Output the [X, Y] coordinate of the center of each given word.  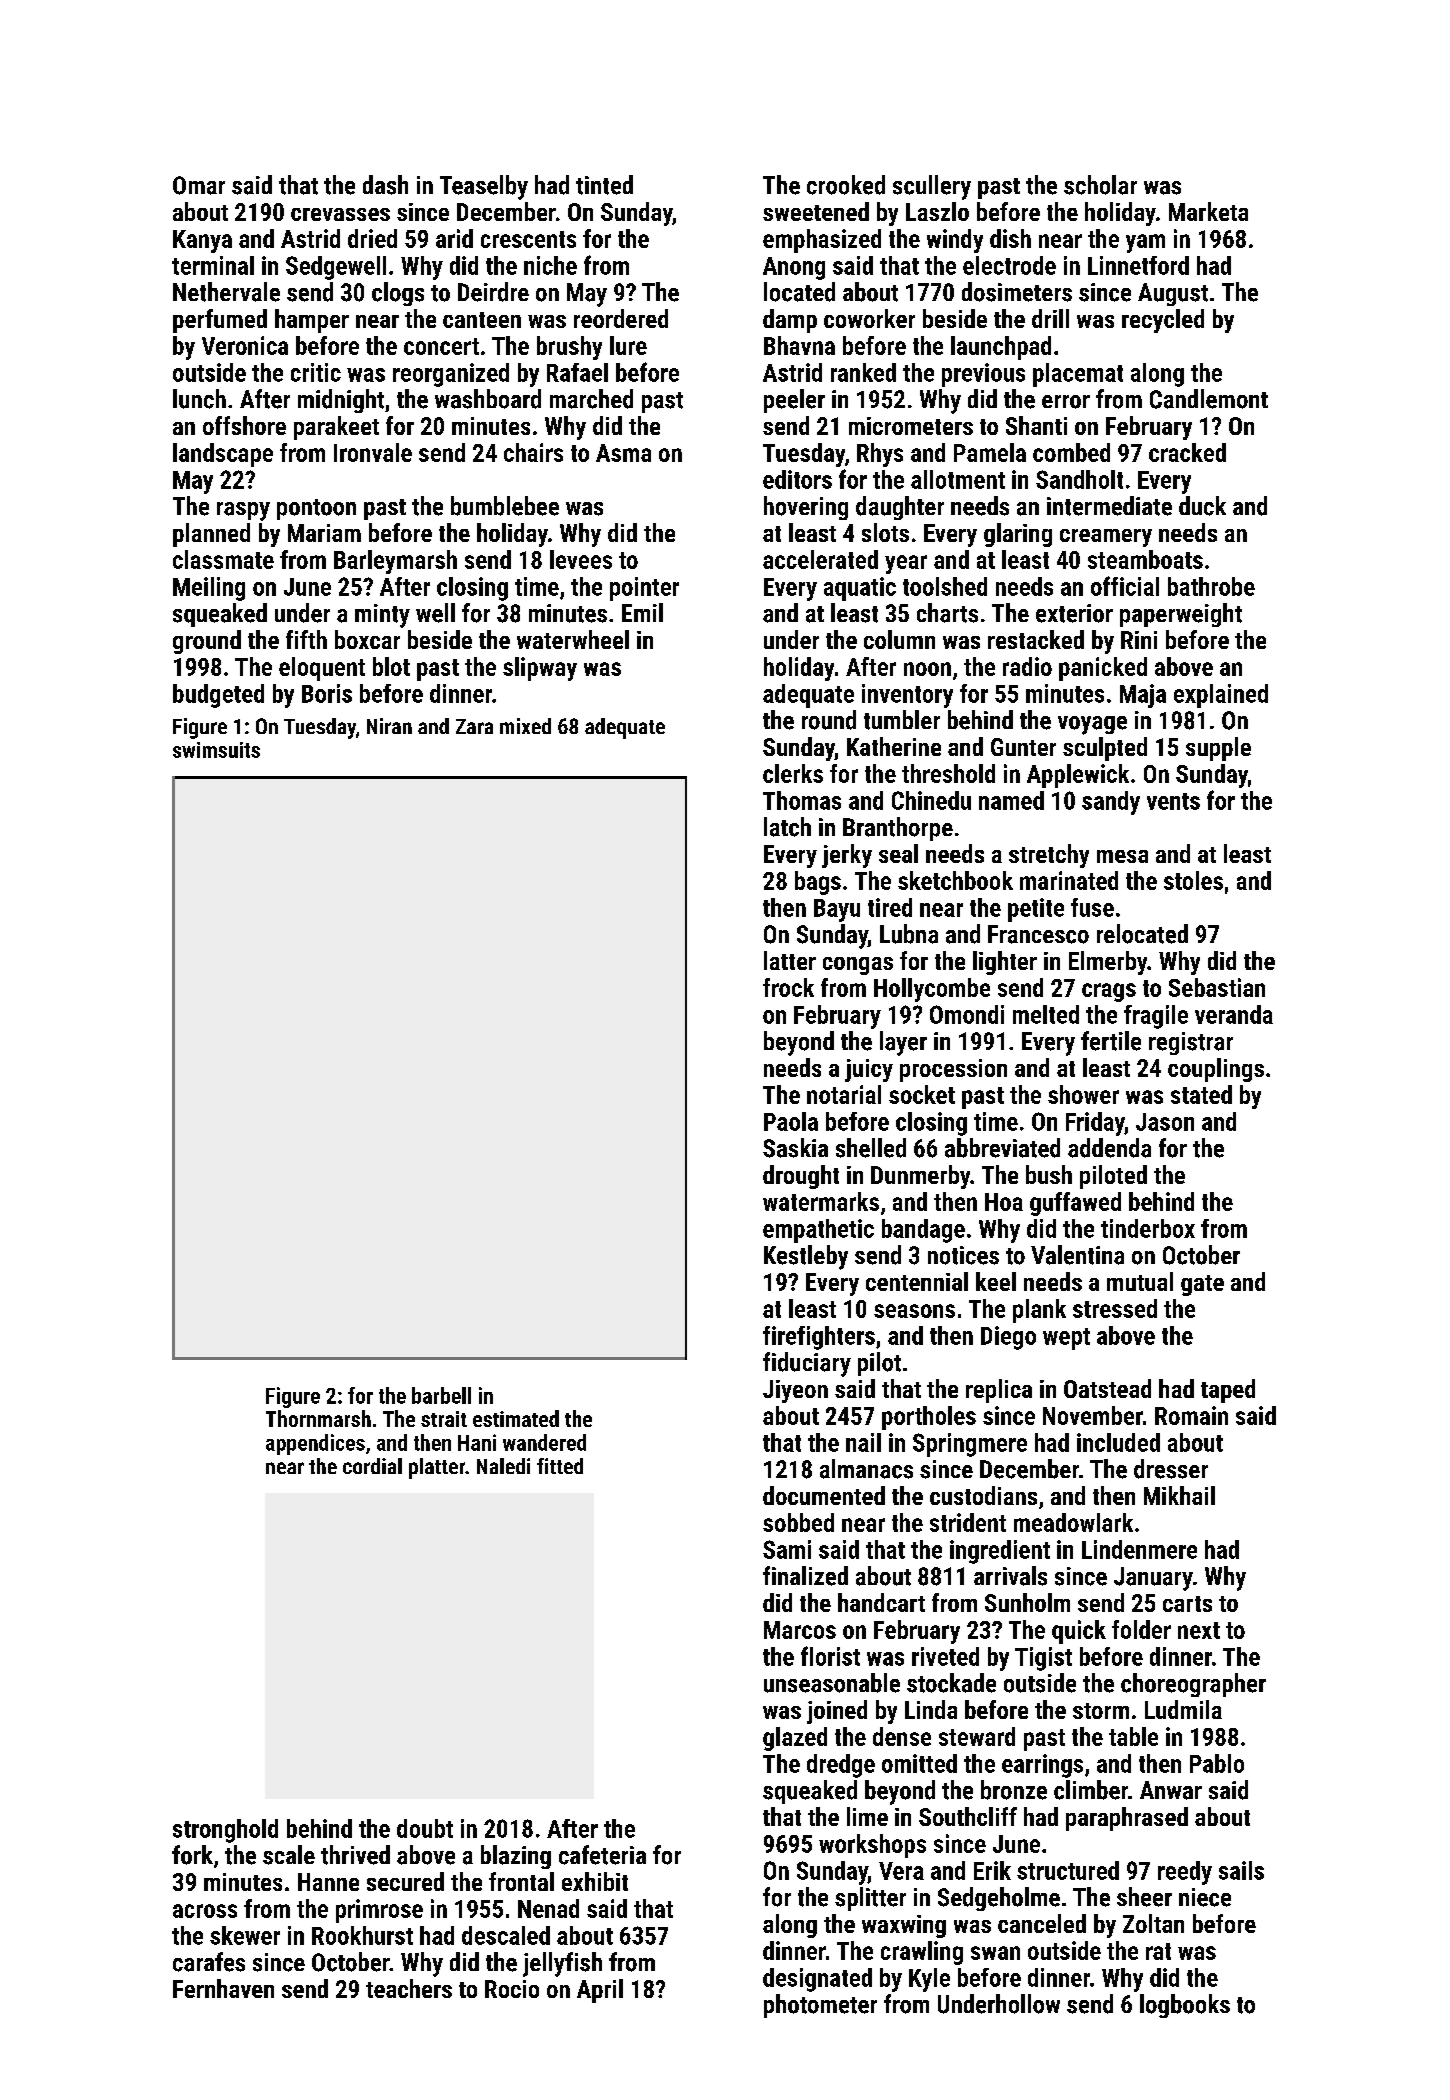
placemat [1078, 375]
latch [787, 827]
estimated [516, 1418]
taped [1228, 1391]
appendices [315, 1444]
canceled [1042, 1923]
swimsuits [216, 750]
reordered [621, 318]
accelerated [820, 559]
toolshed [945, 586]
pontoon [316, 509]
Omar [199, 185]
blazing [516, 1857]
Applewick [1078, 776]
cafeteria [602, 1855]
